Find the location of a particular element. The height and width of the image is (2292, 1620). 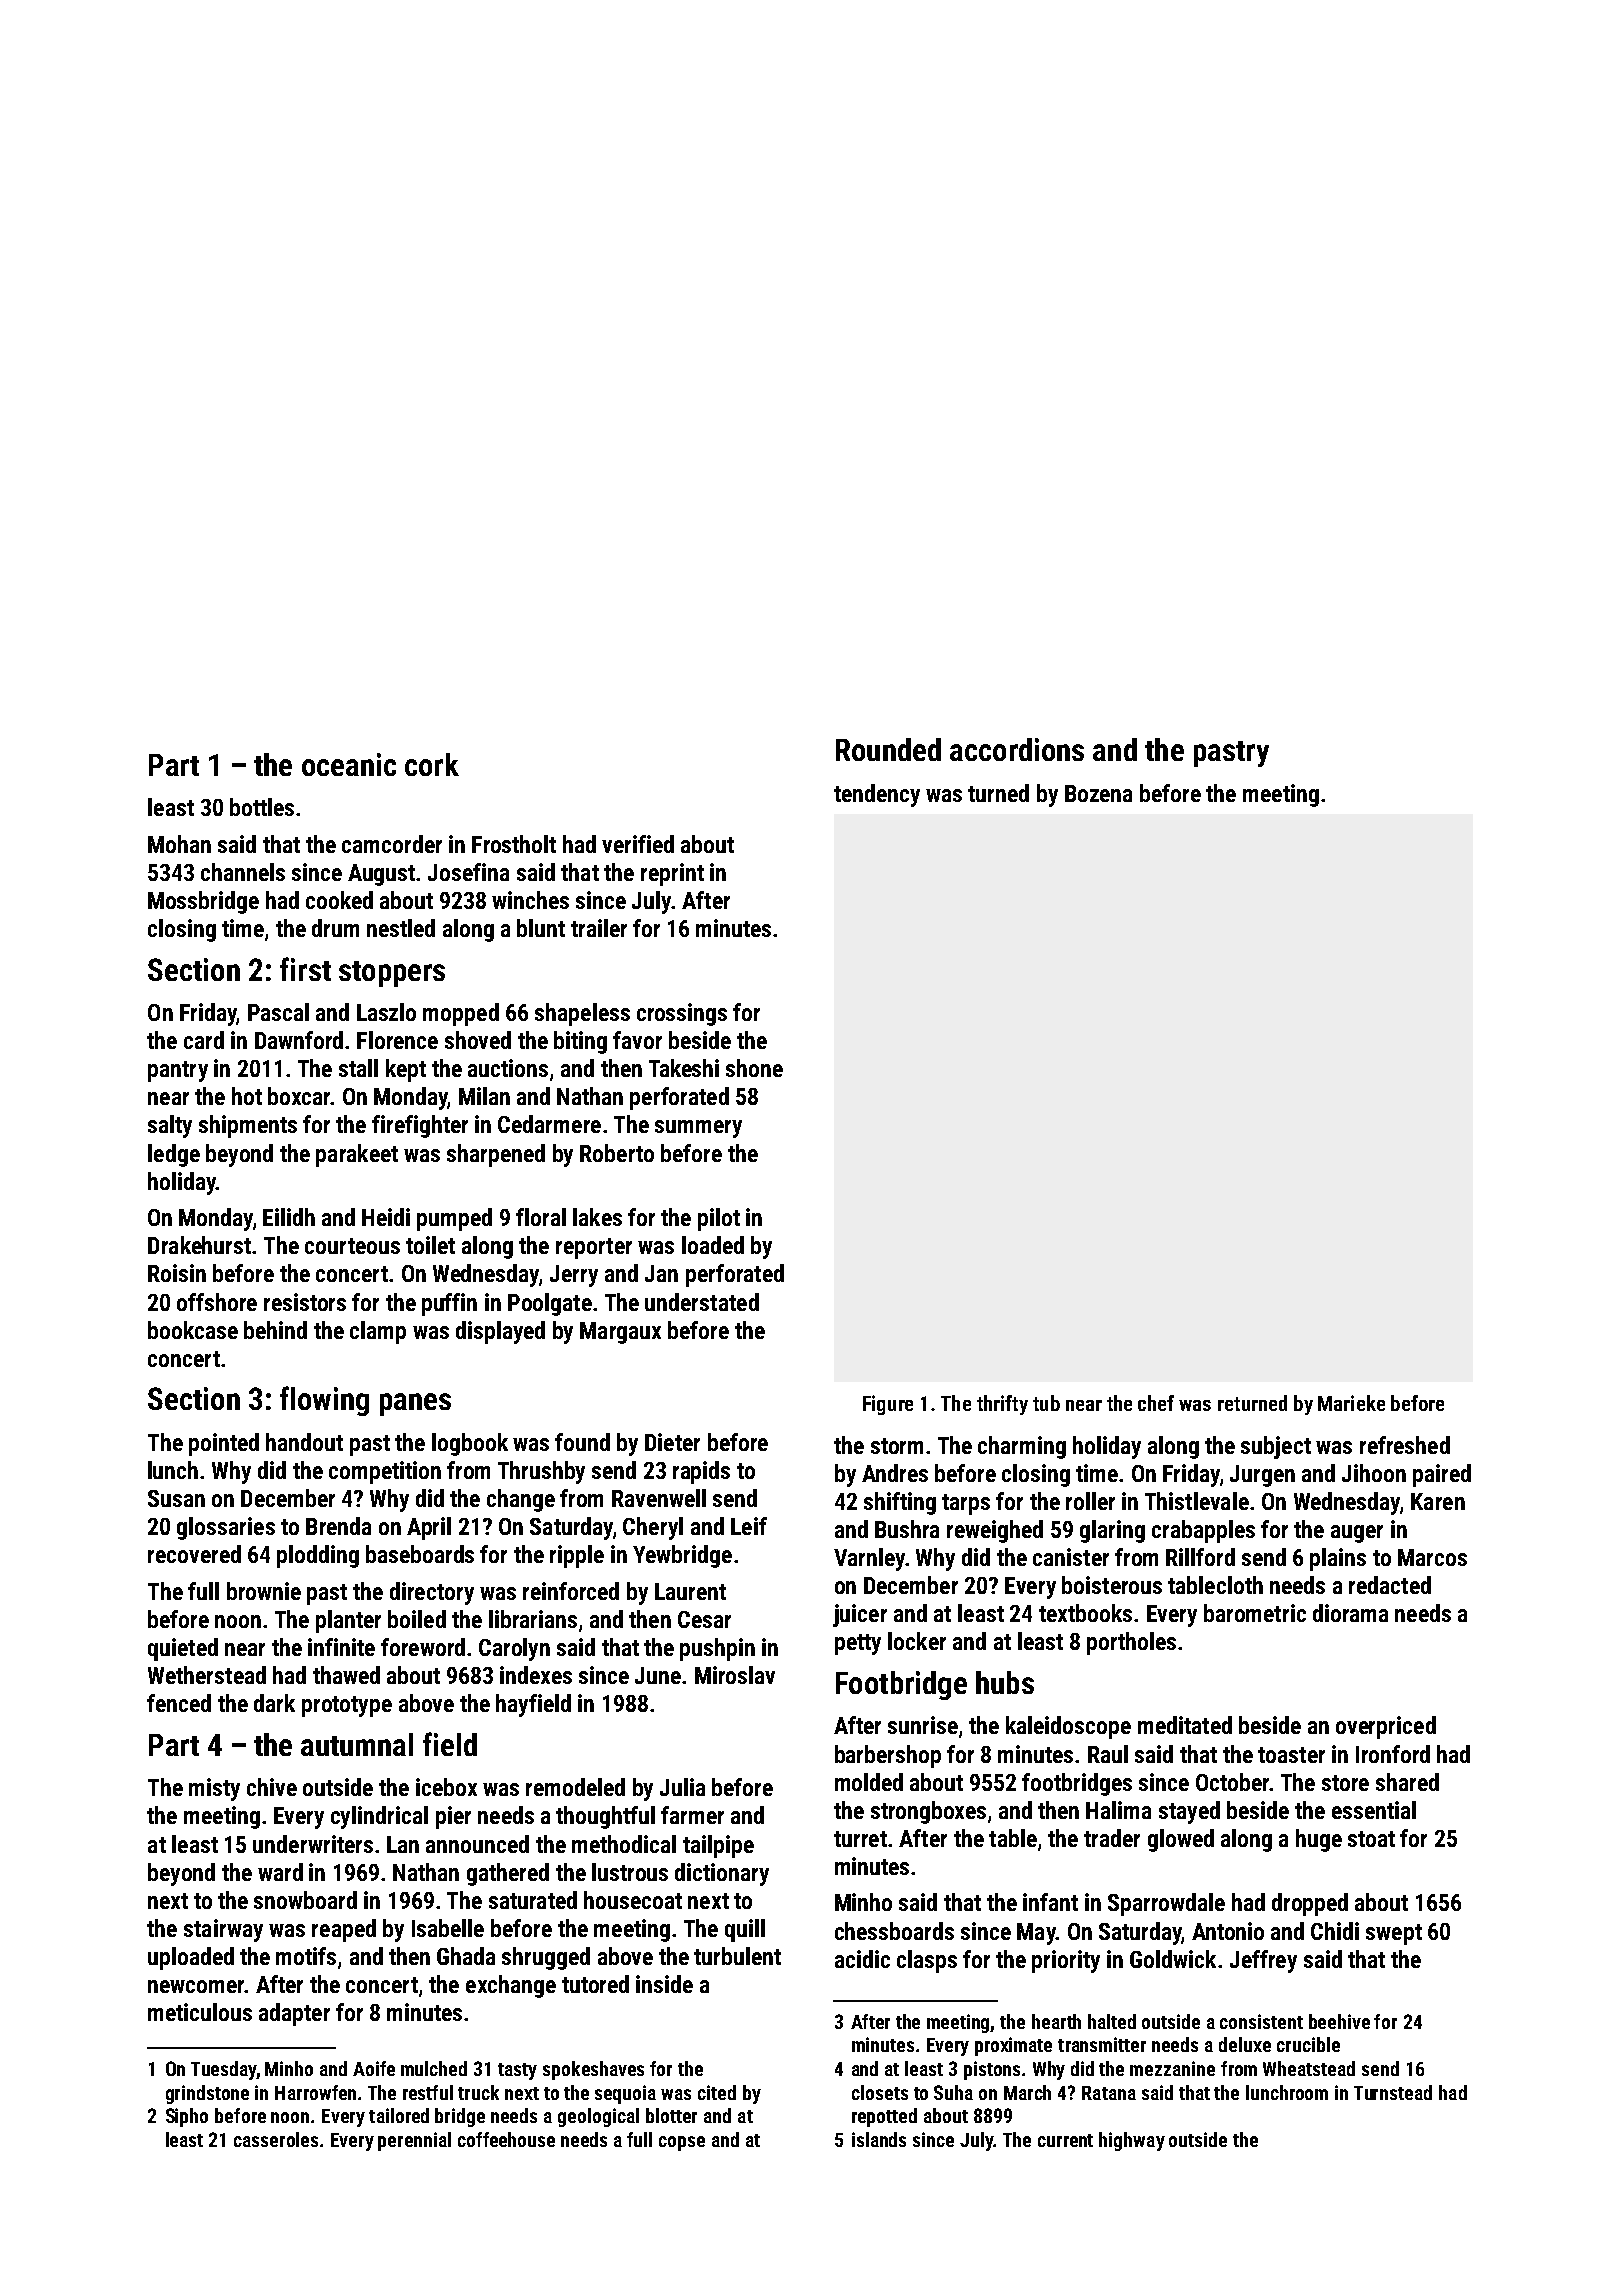

Bozena is located at coordinates (1098, 793).
